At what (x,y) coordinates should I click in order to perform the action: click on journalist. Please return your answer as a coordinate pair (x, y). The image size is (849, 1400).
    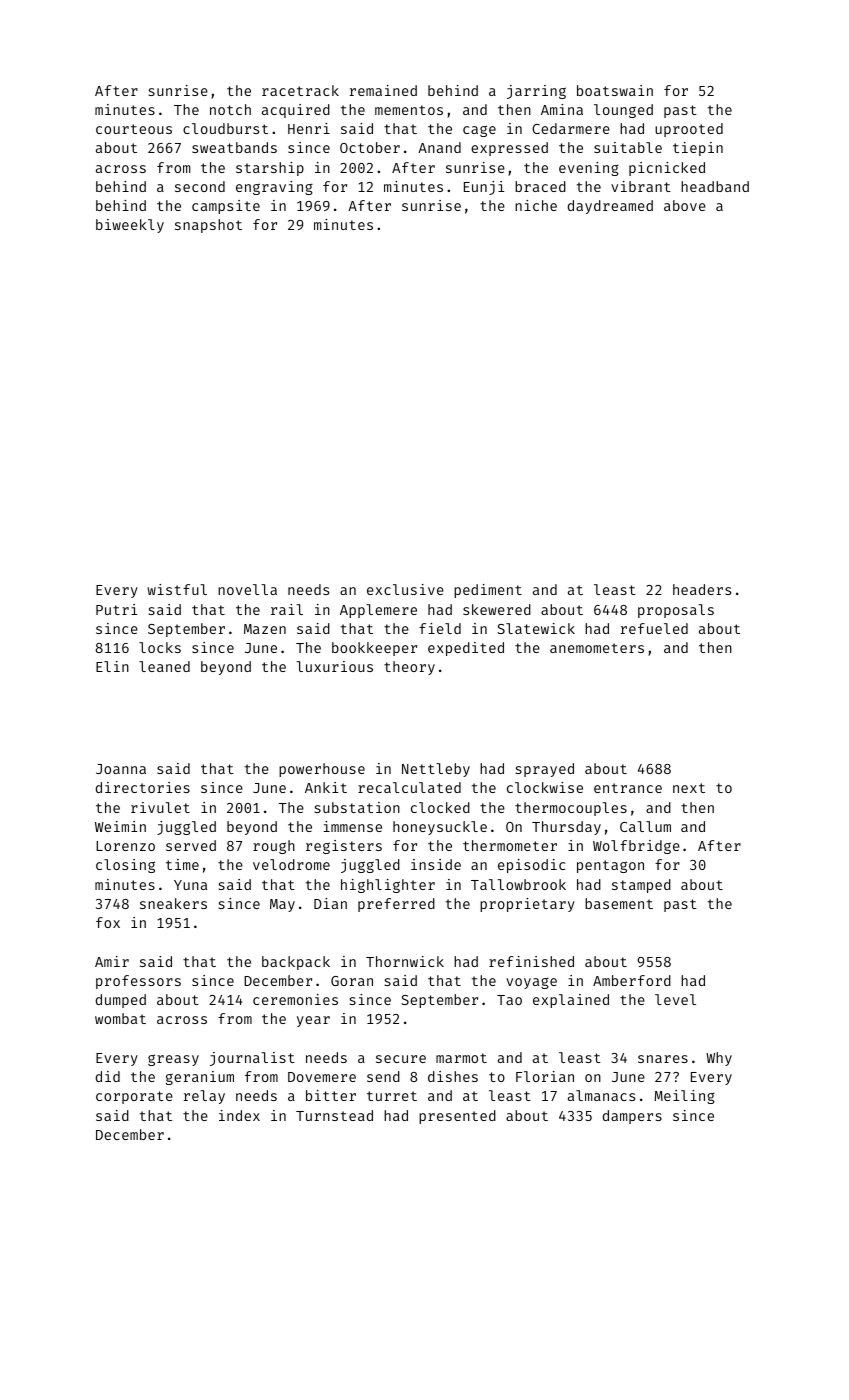
    Looking at the image, I should click on (252, 1059).
